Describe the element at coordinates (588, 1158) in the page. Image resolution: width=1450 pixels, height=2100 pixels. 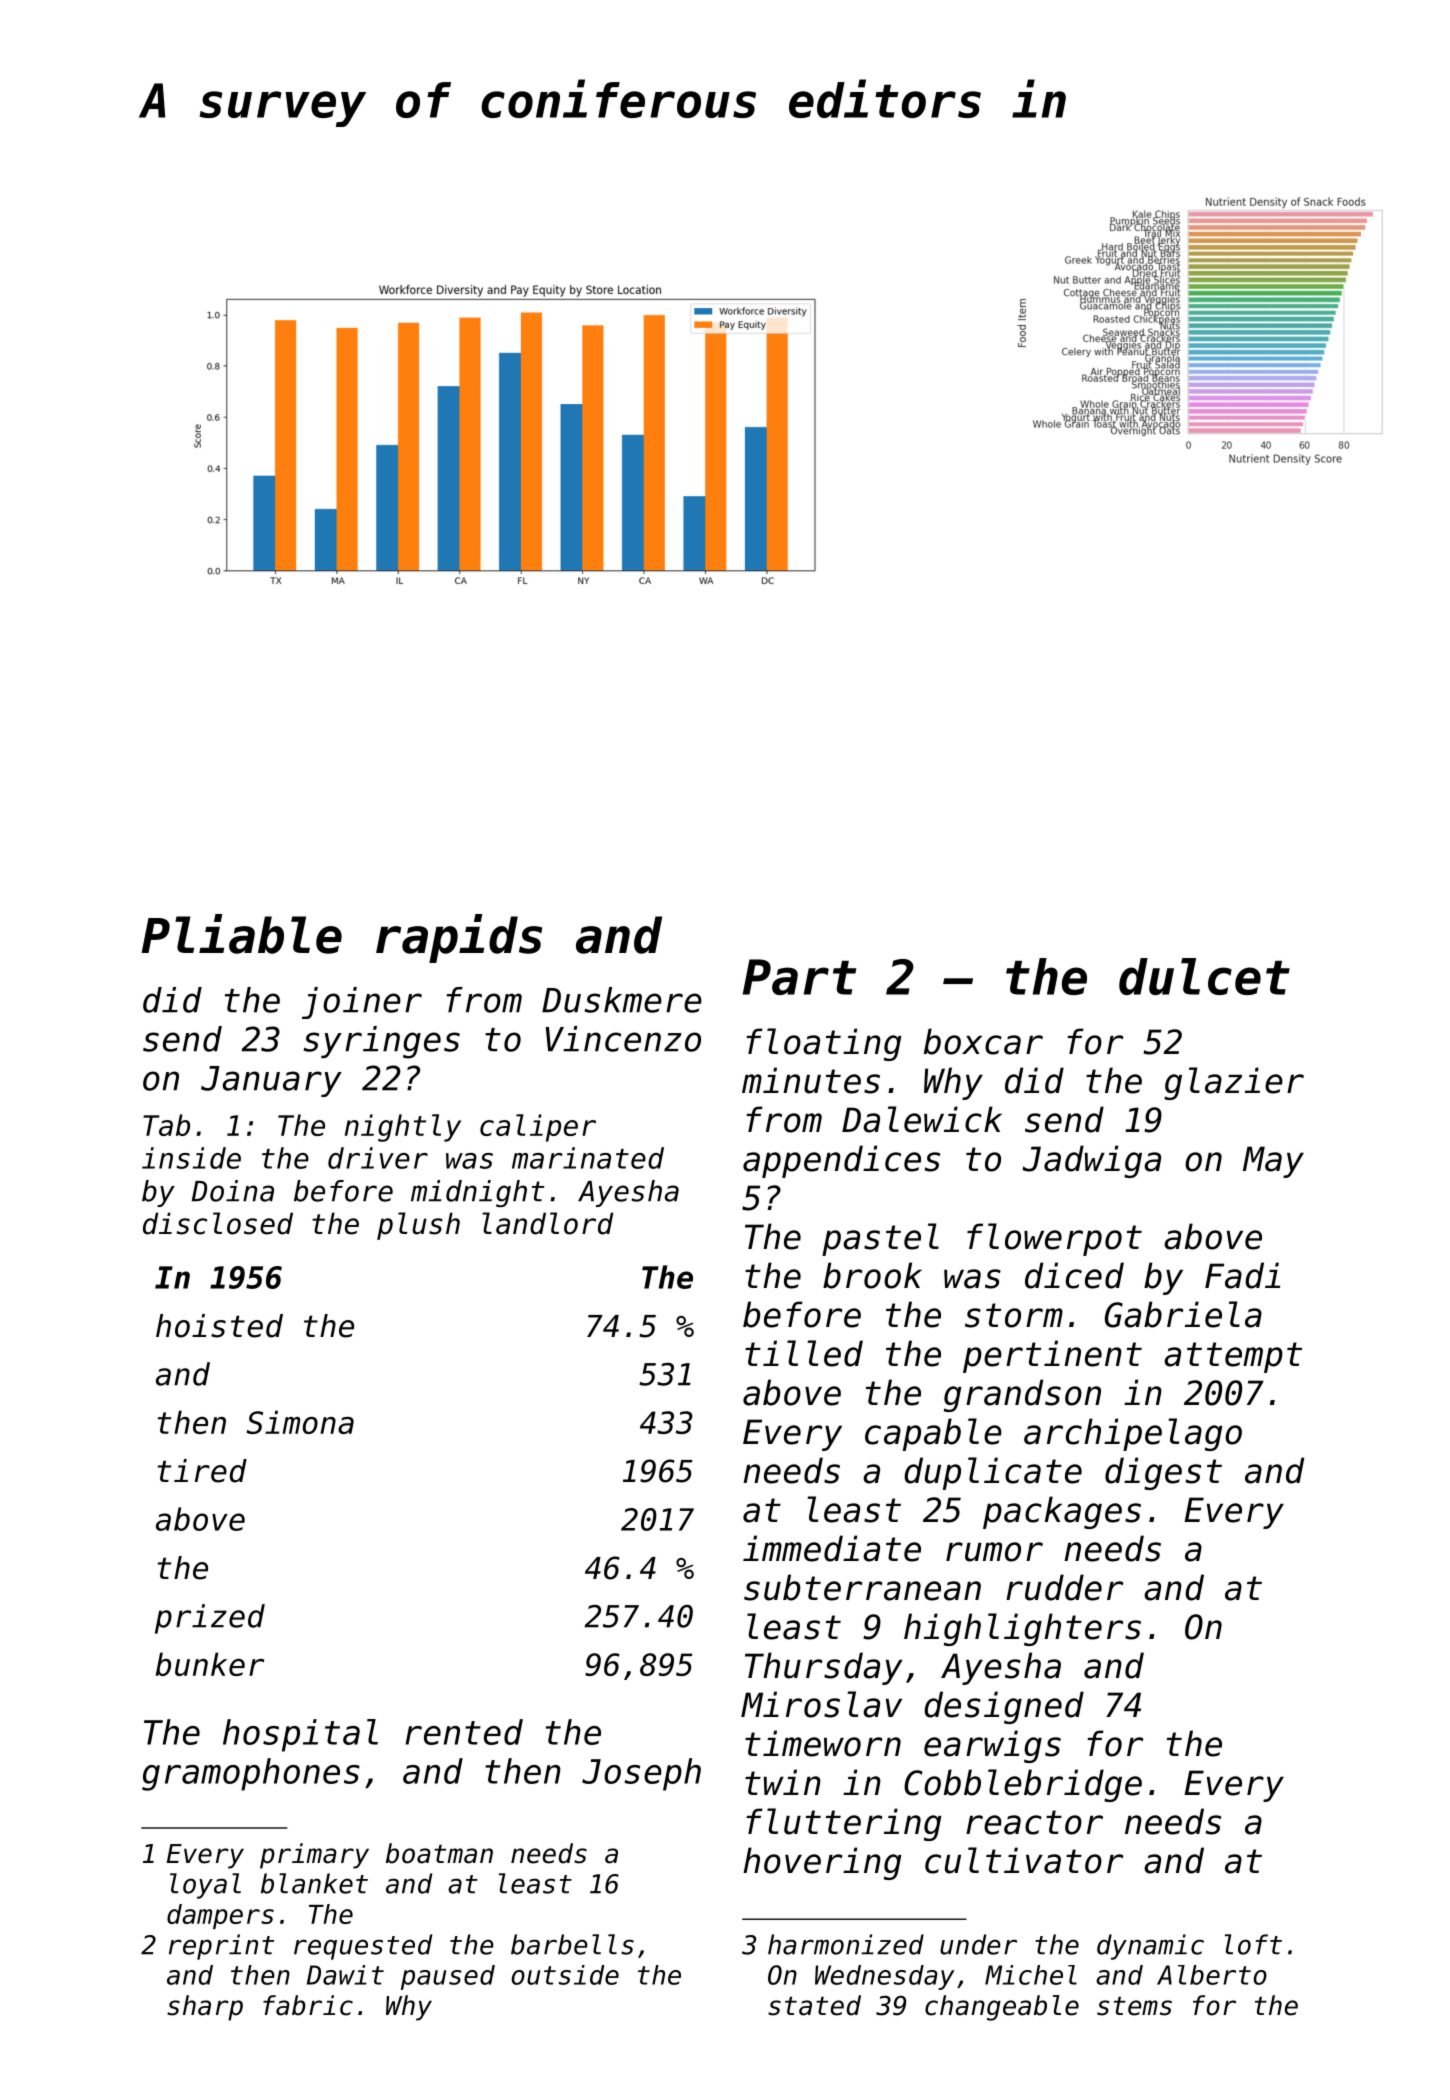
I see `marinated` at that location.
